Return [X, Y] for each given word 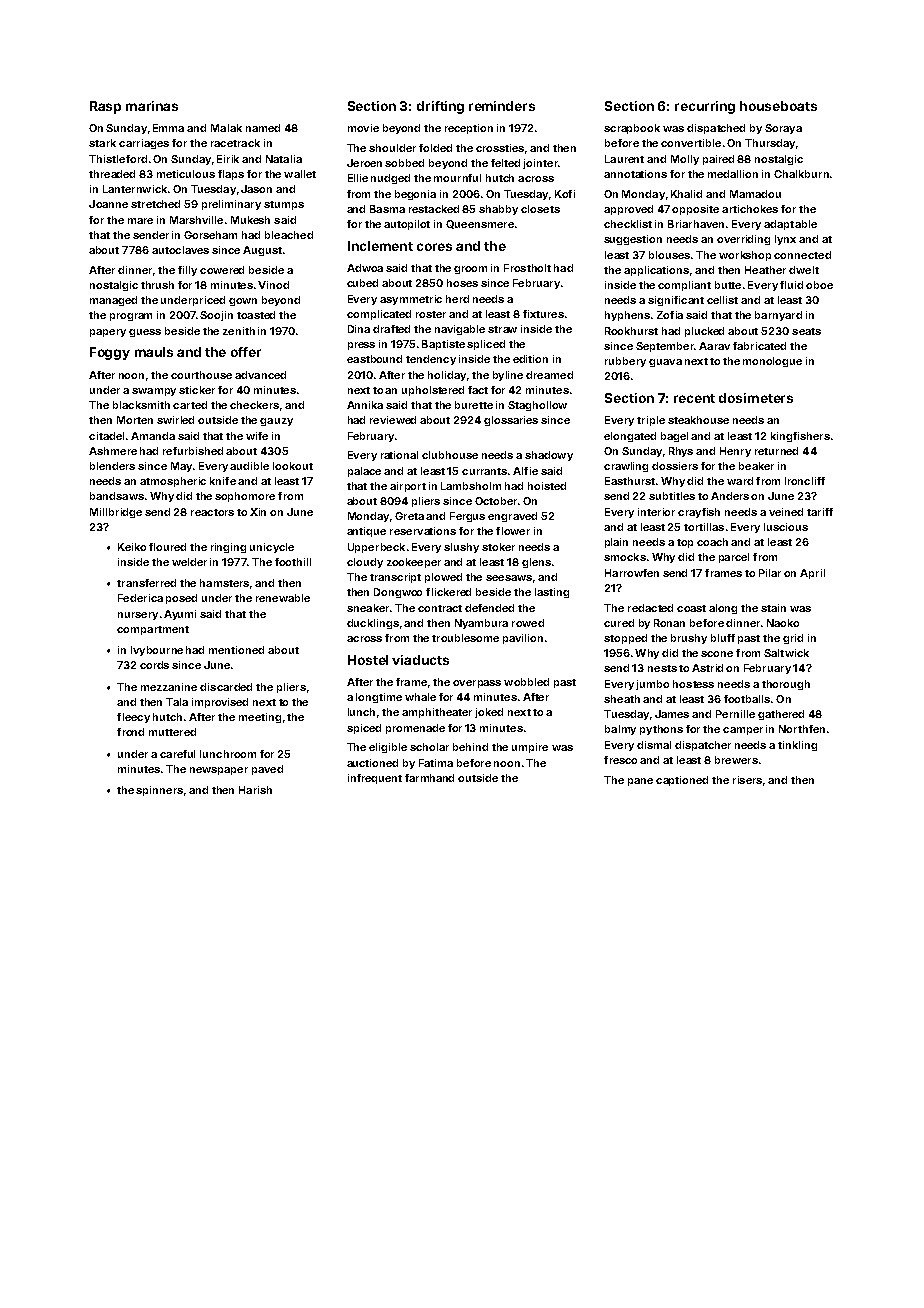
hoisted [547, 486]
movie [363, 128]
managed [113, 301]
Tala [177, 702]
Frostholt [527, 268]
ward [740, 481]
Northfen [802, 729]
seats [806, 331]
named [263, 128]
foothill [293, 562]
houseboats [778, 106]
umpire [530, 748]
